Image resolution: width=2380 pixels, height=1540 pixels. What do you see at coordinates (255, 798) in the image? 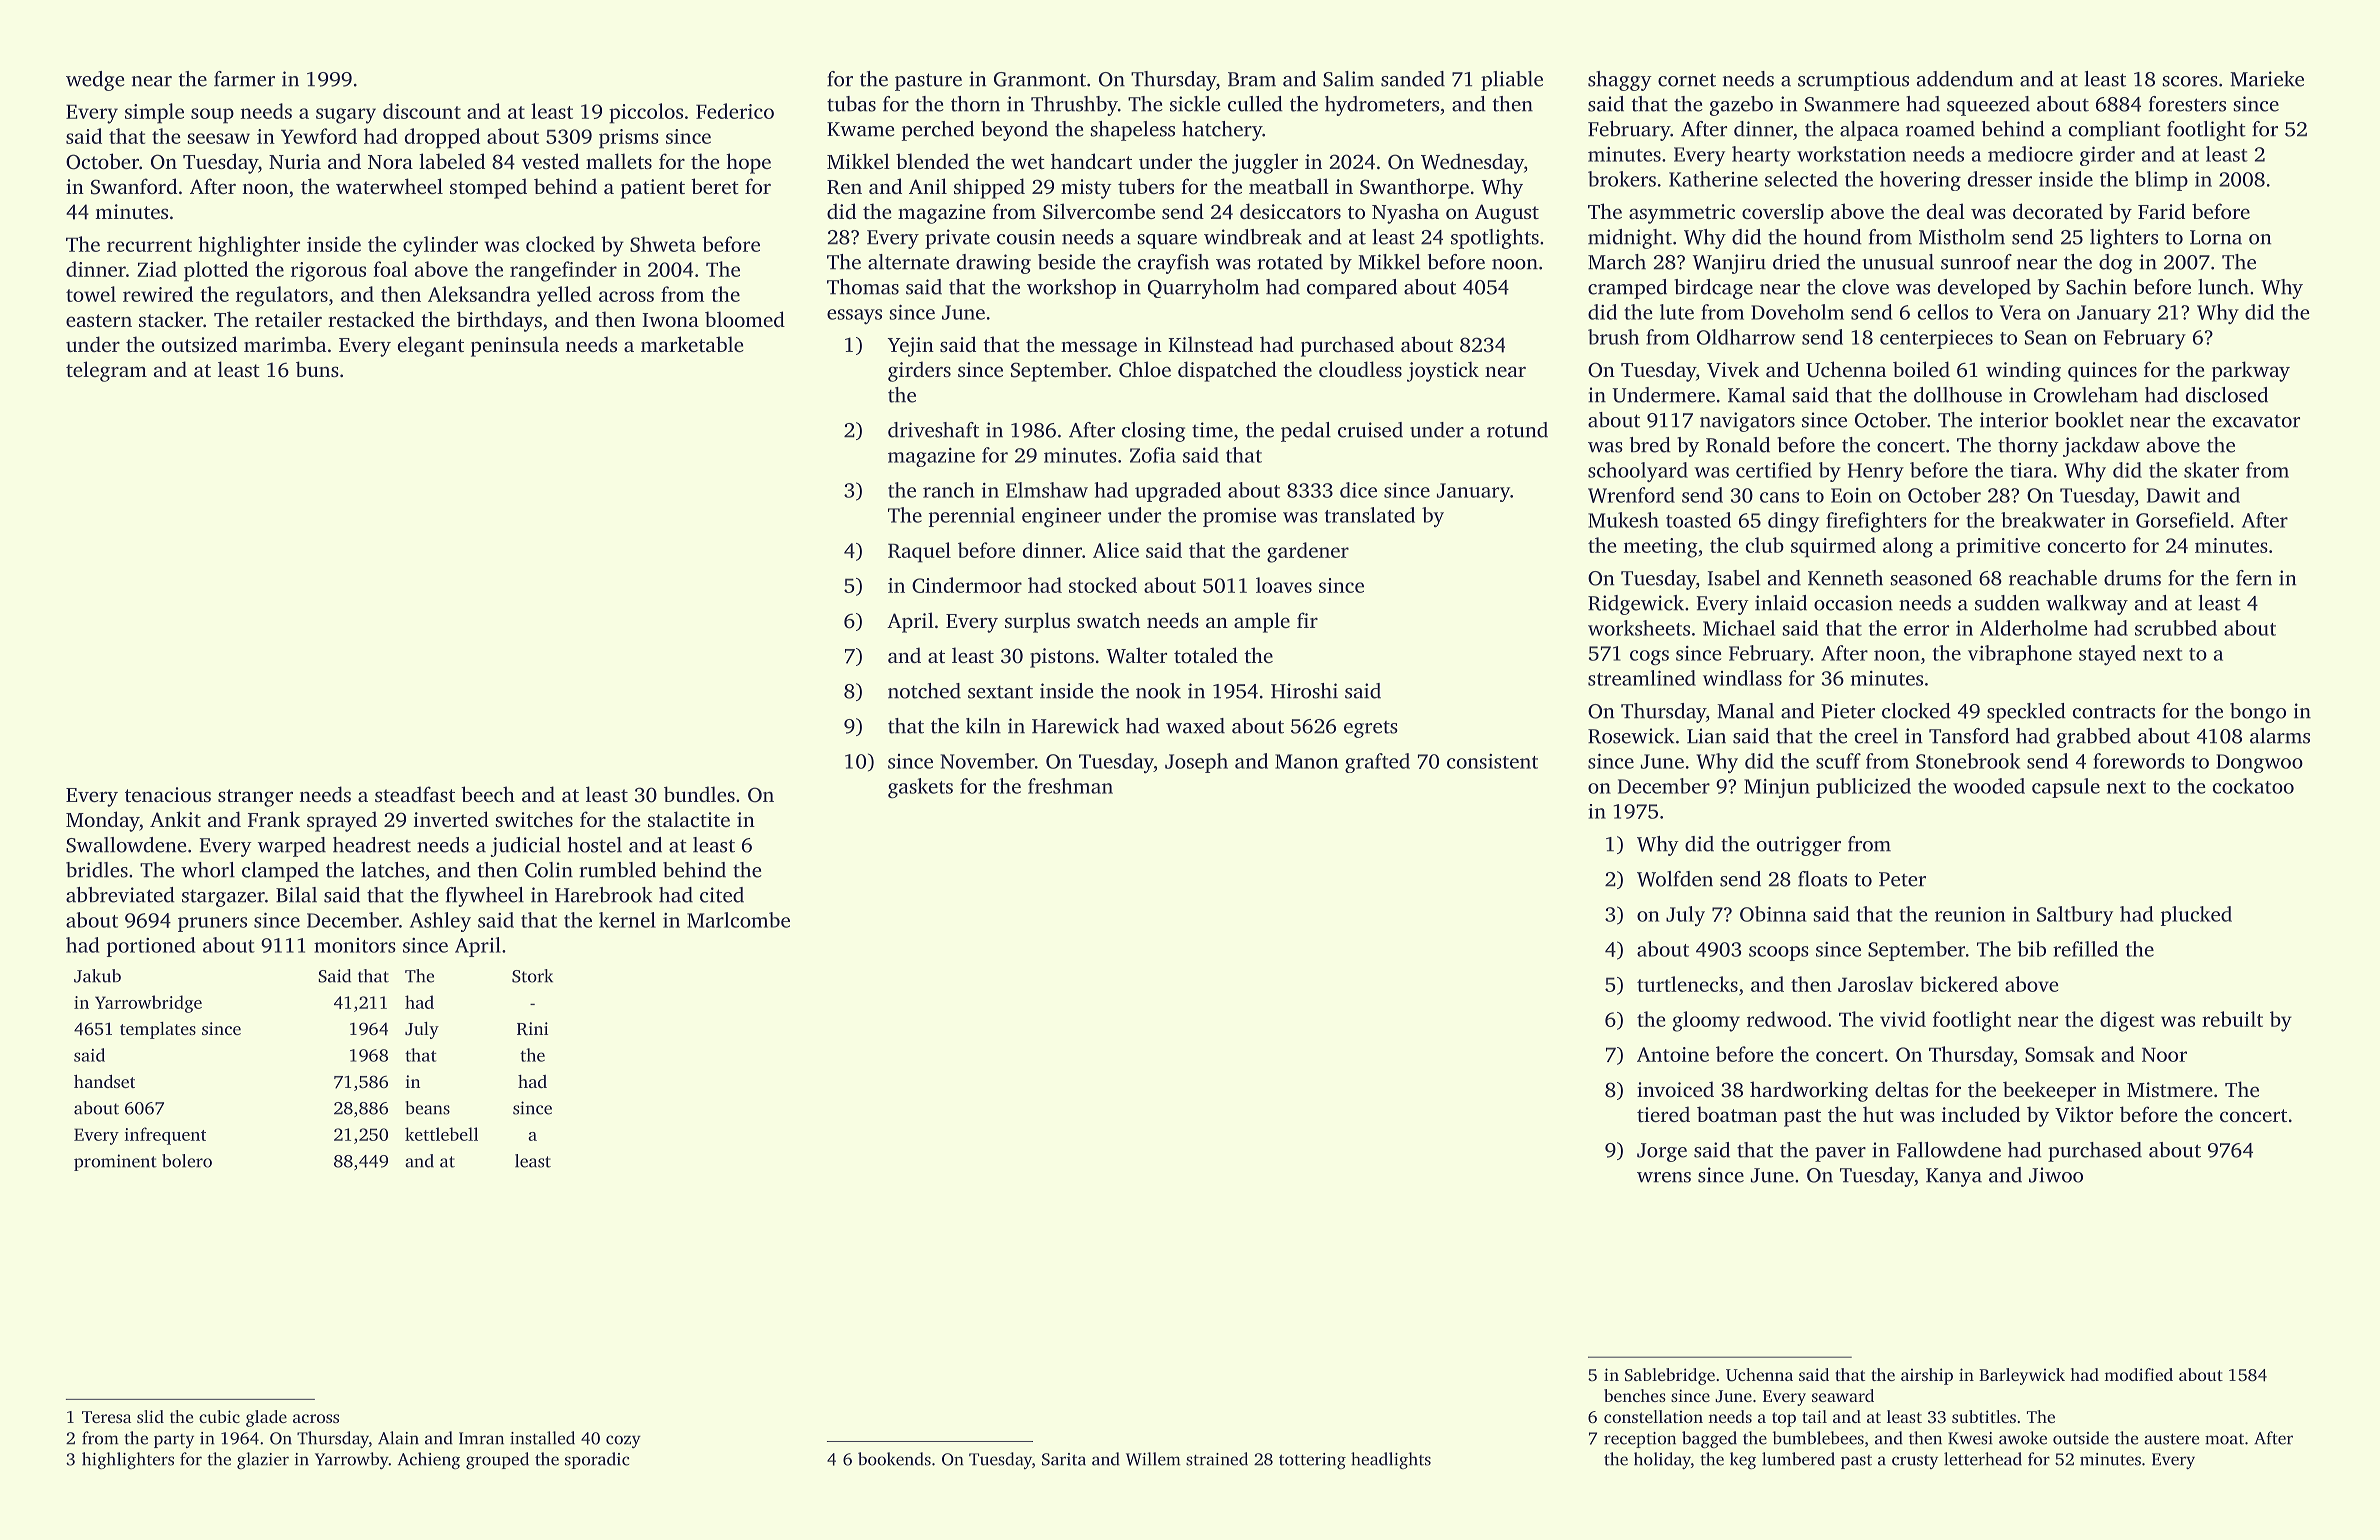
I see `stranger` at bounding box center [255, 798].
